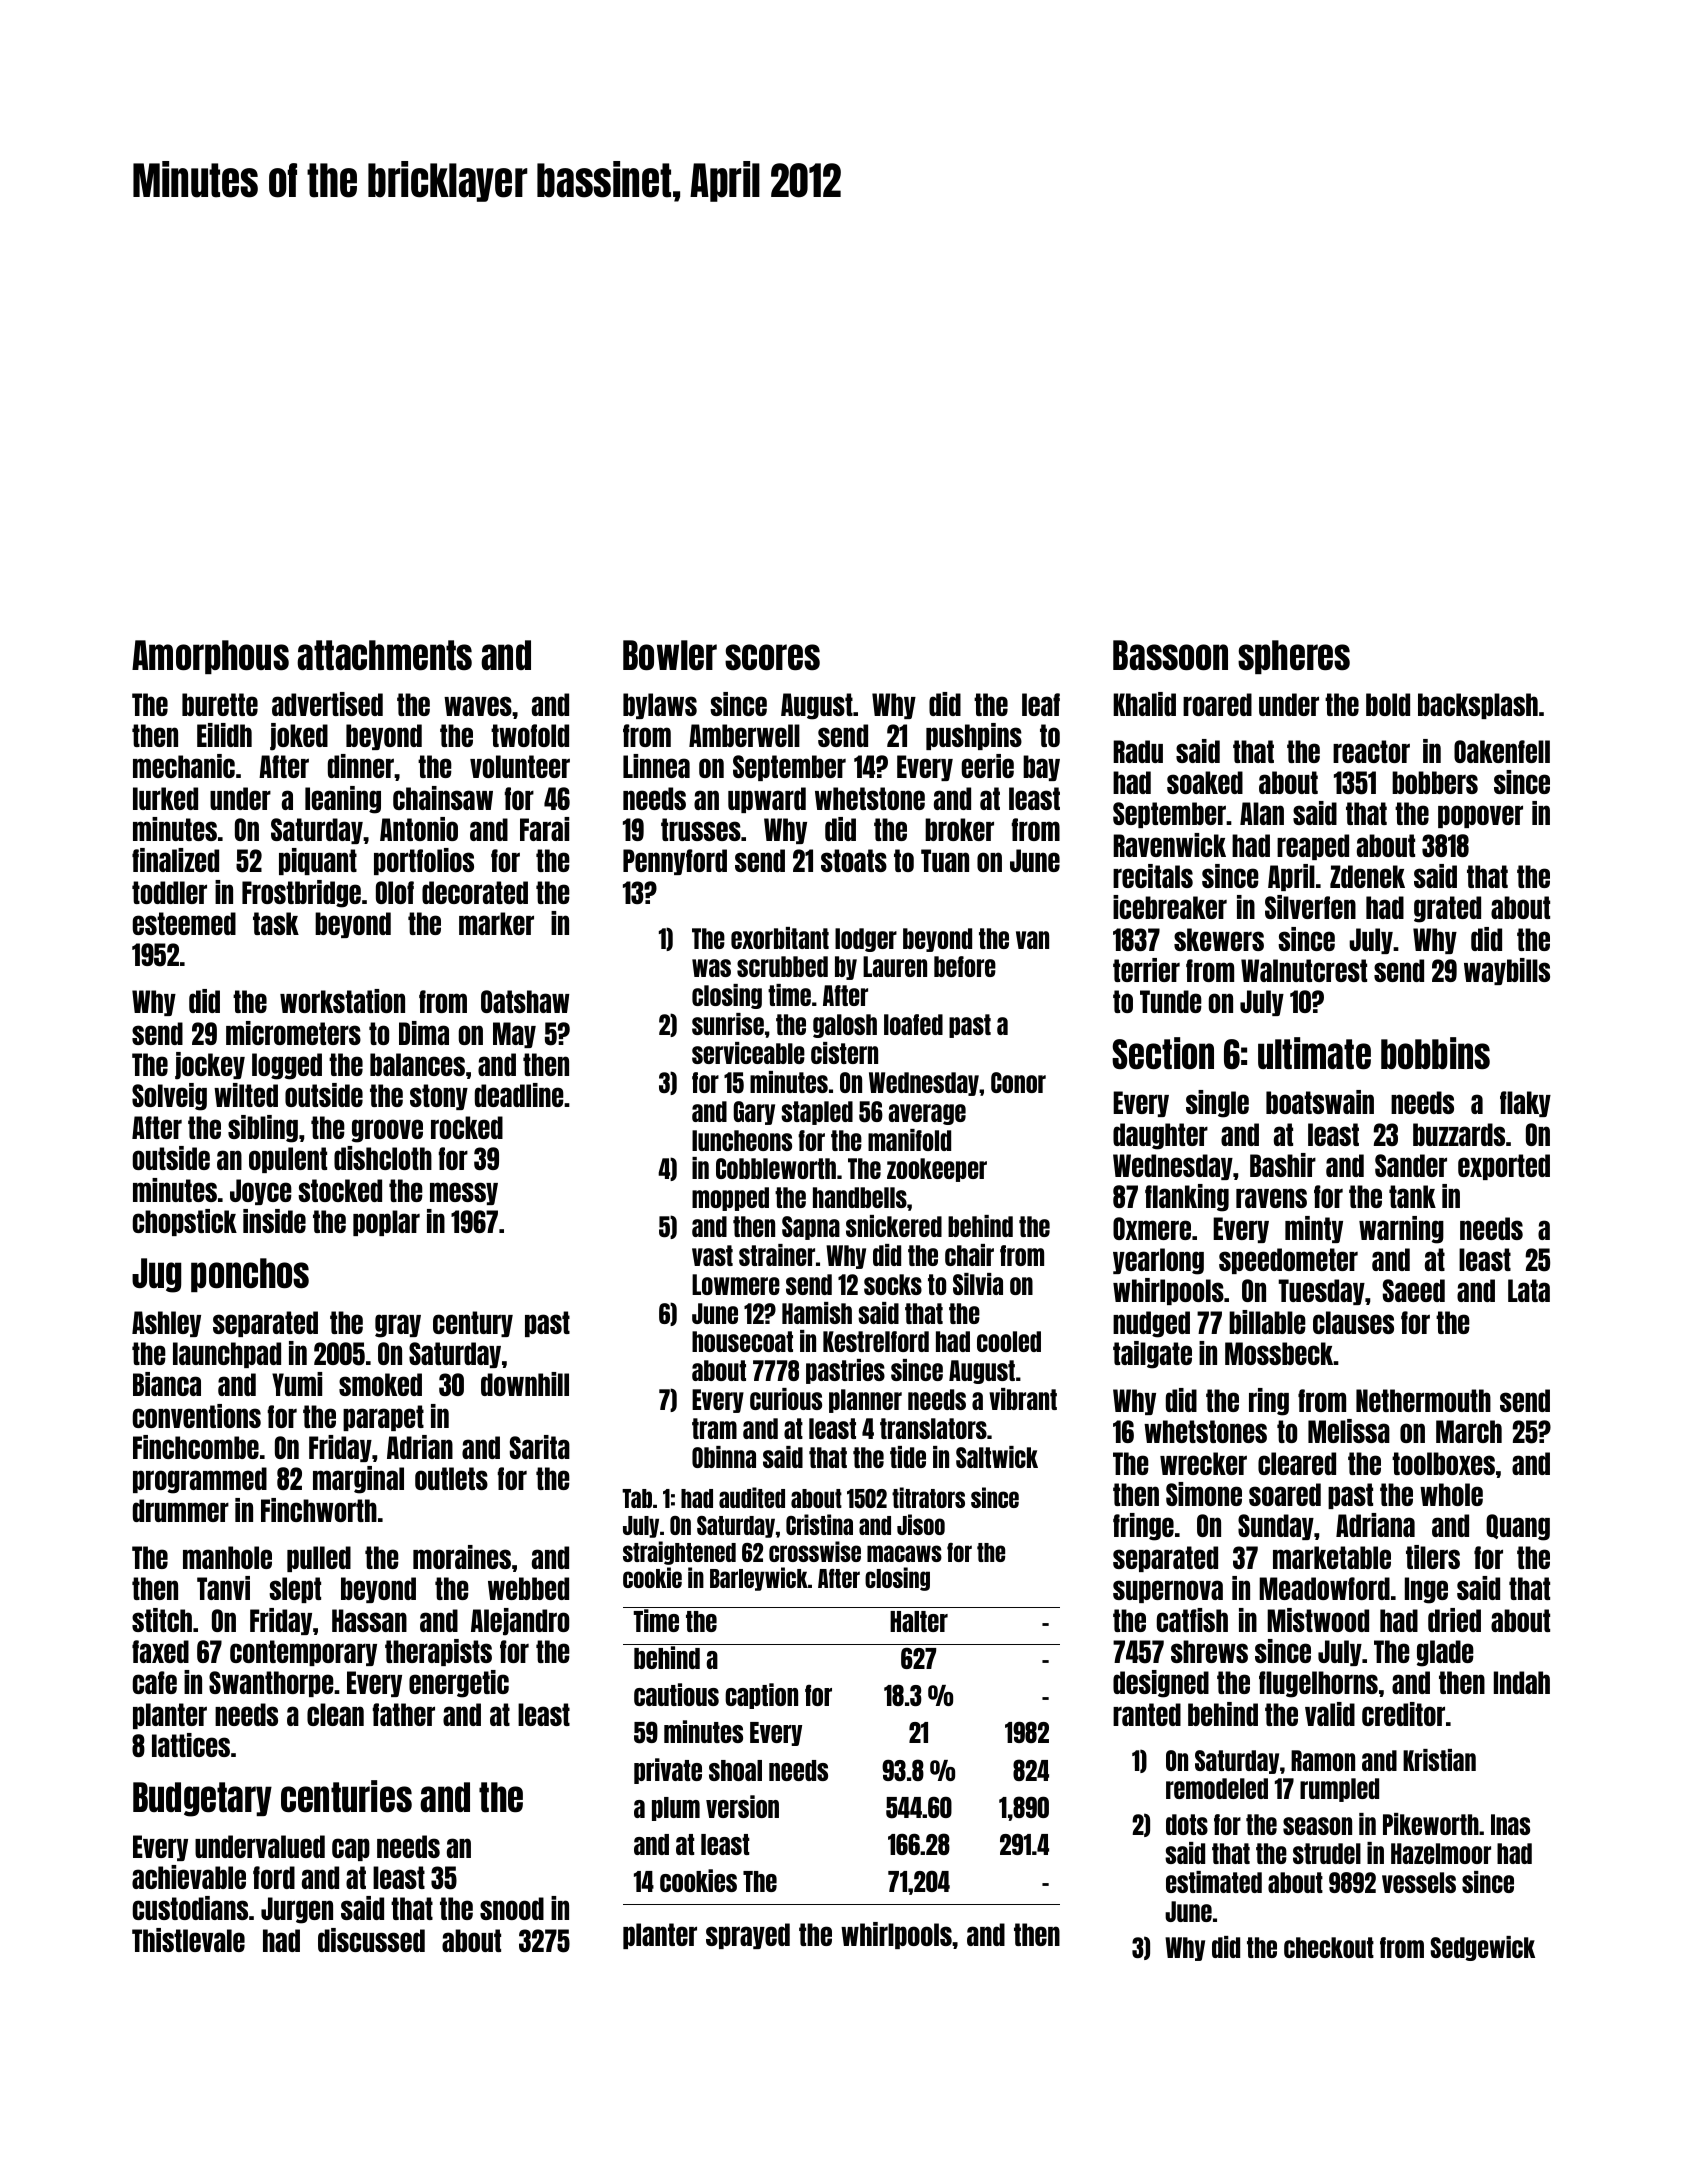  I want to click on attachments, so click(384, 655).
